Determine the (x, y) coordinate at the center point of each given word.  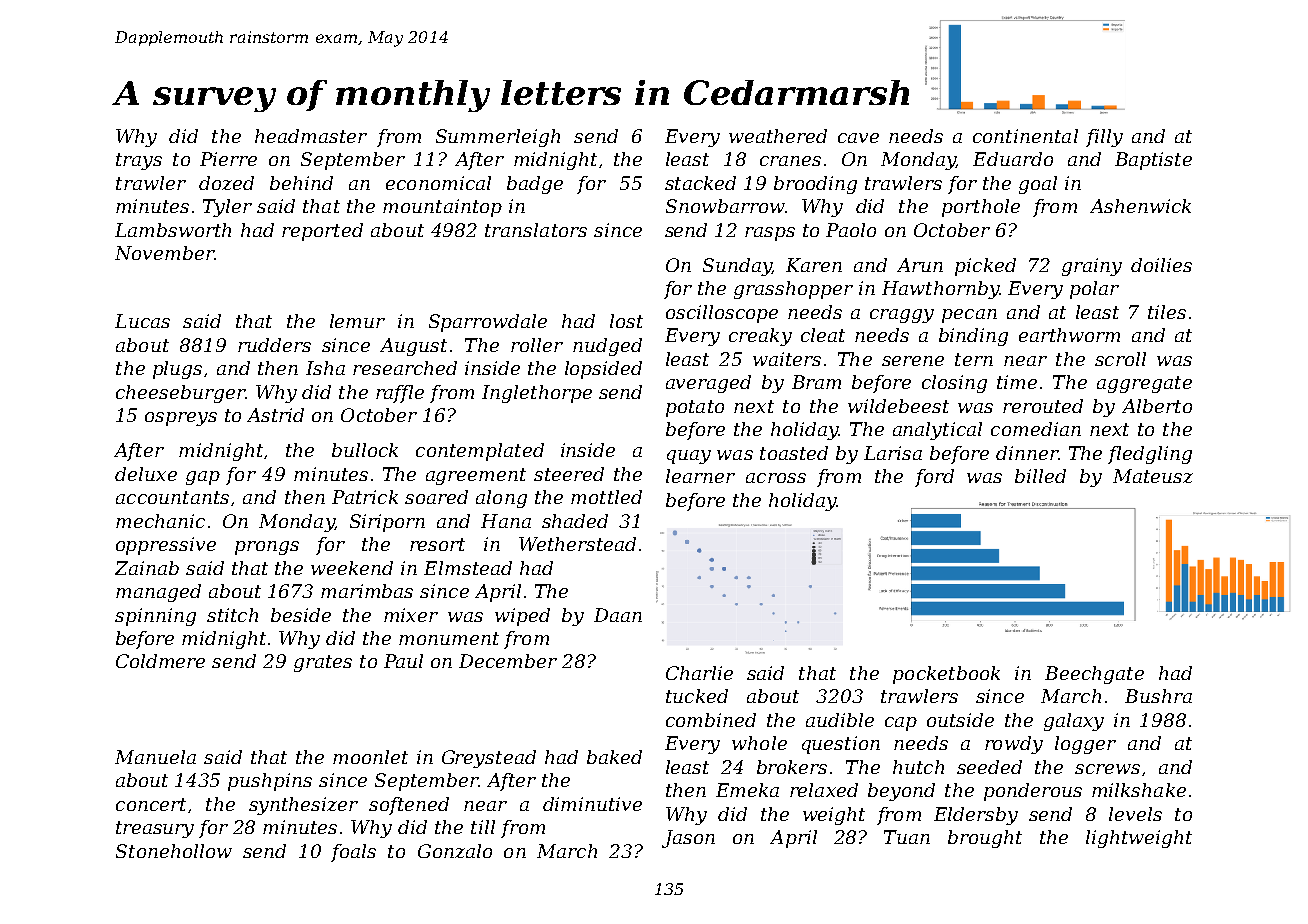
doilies (1161, 265)
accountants (172, 497)
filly (1104, 138)
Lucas (142, 321)
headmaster (311, 136)
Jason (688, 839)
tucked (697, 696)
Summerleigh (498, 138)
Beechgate (1094, 675)
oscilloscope (722, 314)
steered (569, 474)
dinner (1027, 453)
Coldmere (160, 661)
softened (409, 806)
